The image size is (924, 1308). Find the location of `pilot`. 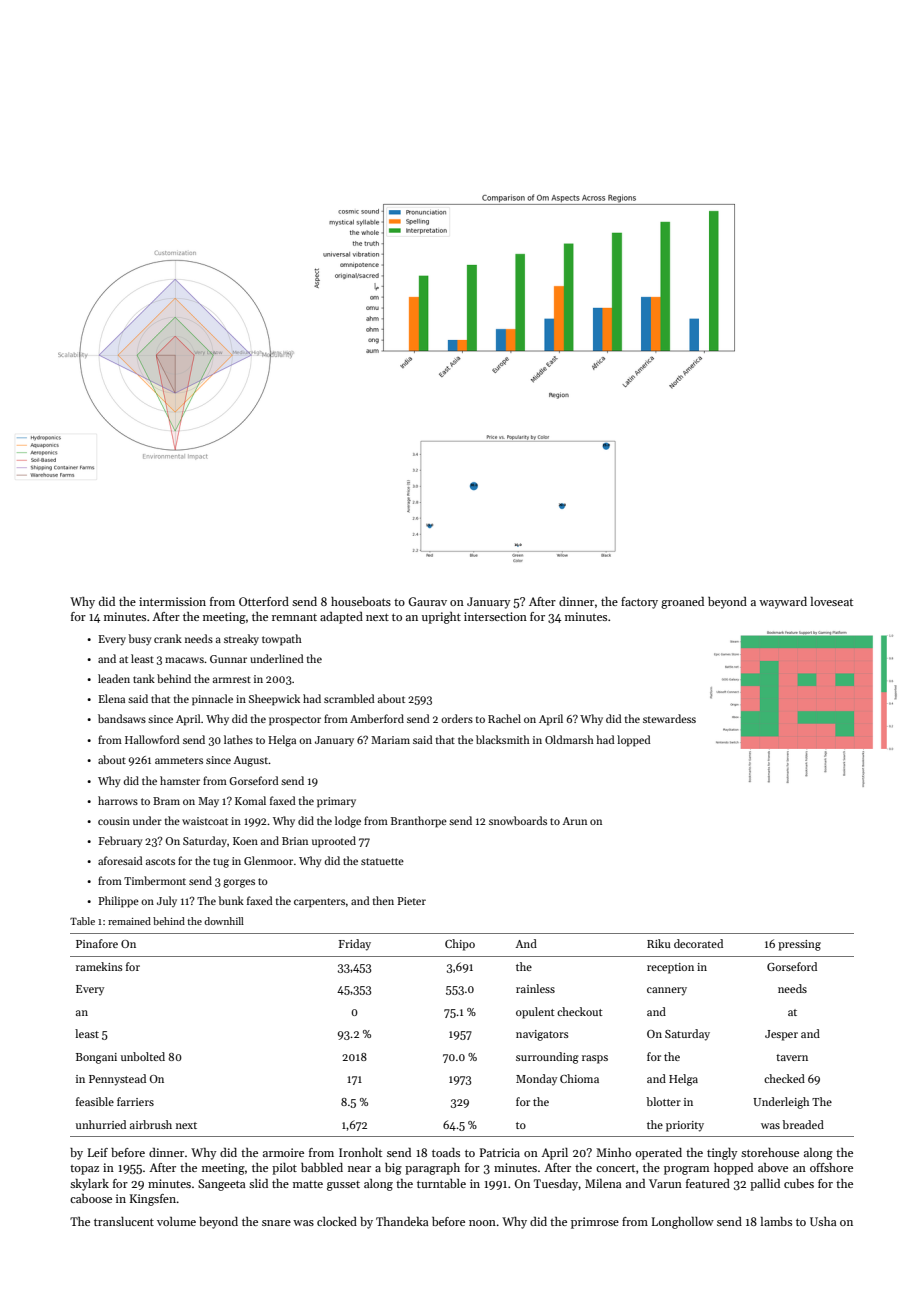

pilot is located at coordinates (284, 1169).
